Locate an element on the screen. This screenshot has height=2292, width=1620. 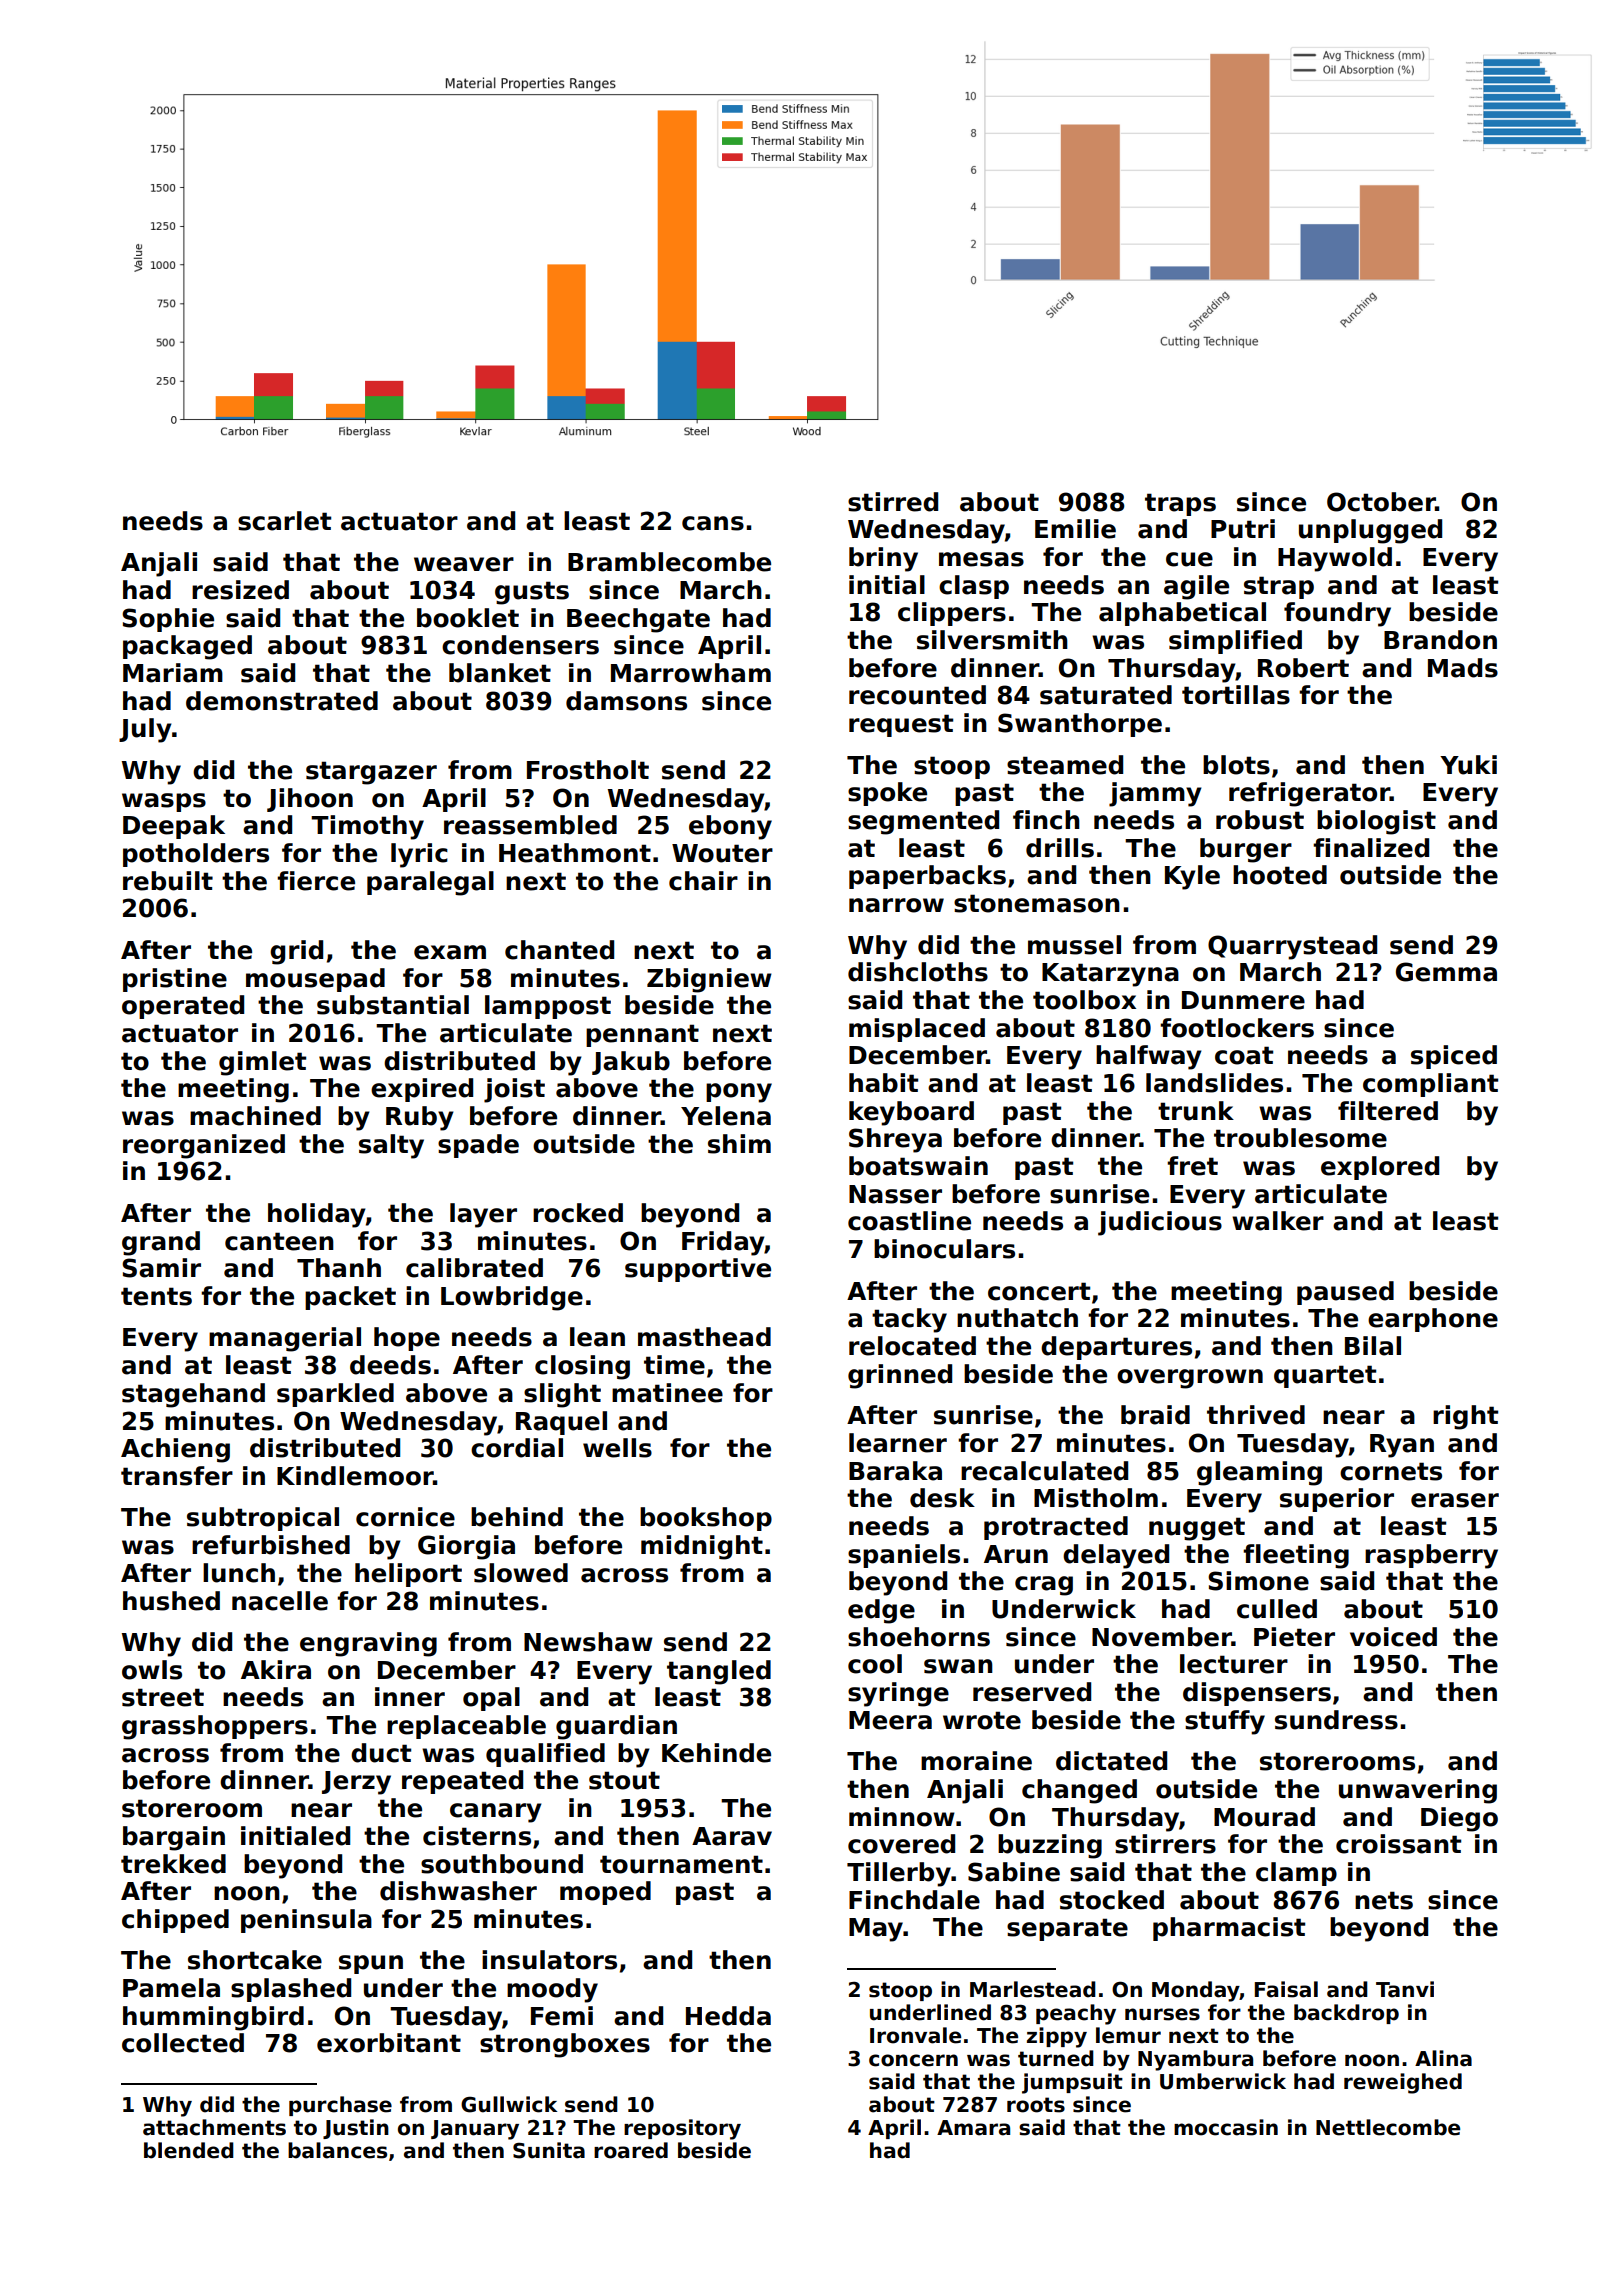
attachments is located at coordinates (214, 2127).
